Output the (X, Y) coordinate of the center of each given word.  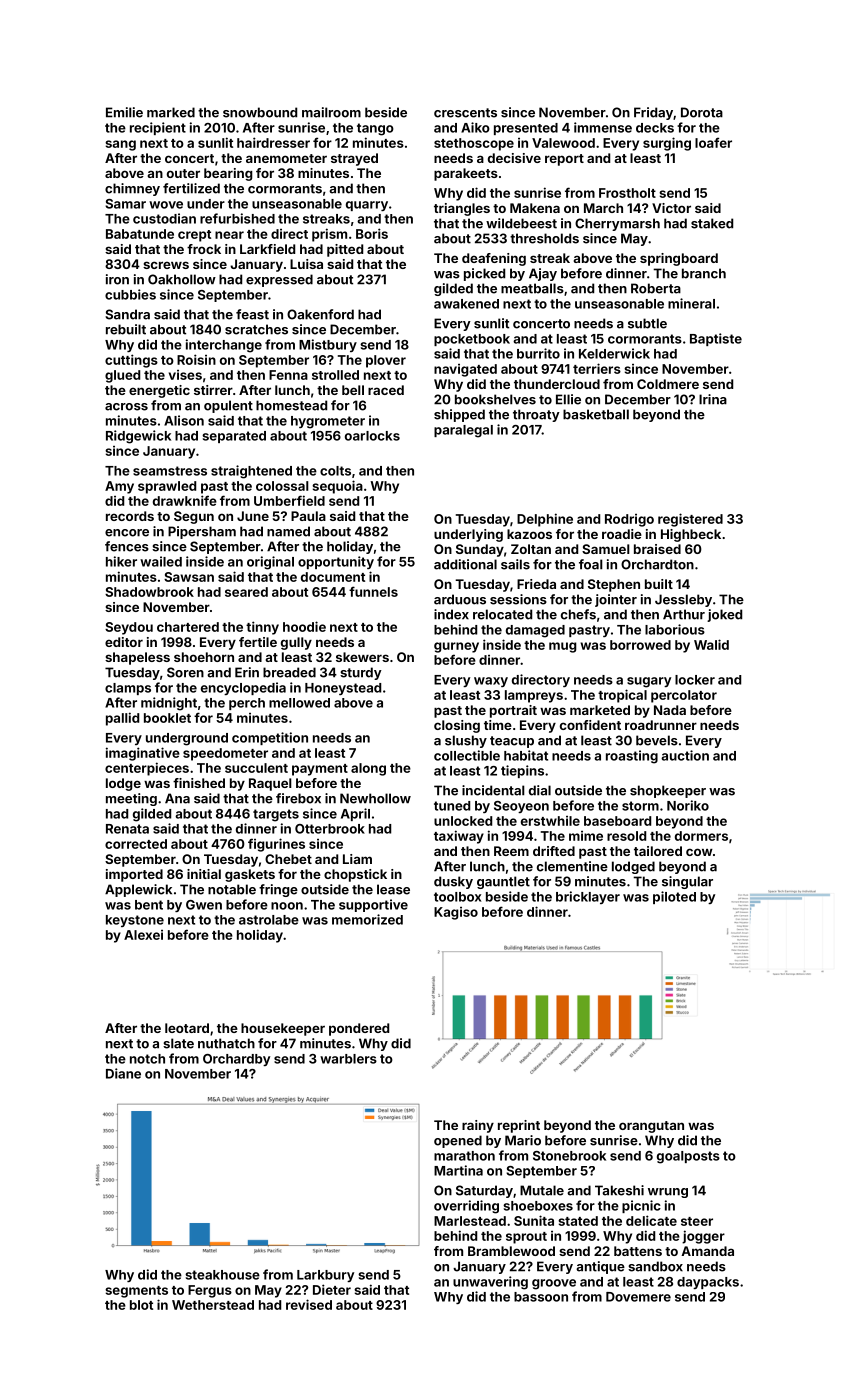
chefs (578, 614)
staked (712, 223)
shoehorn (204, 657)
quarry (367, 206)
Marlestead (470, 1221)
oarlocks (372, 436)
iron (117, 279)
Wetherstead (213, 1305)
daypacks (708, 1283)
